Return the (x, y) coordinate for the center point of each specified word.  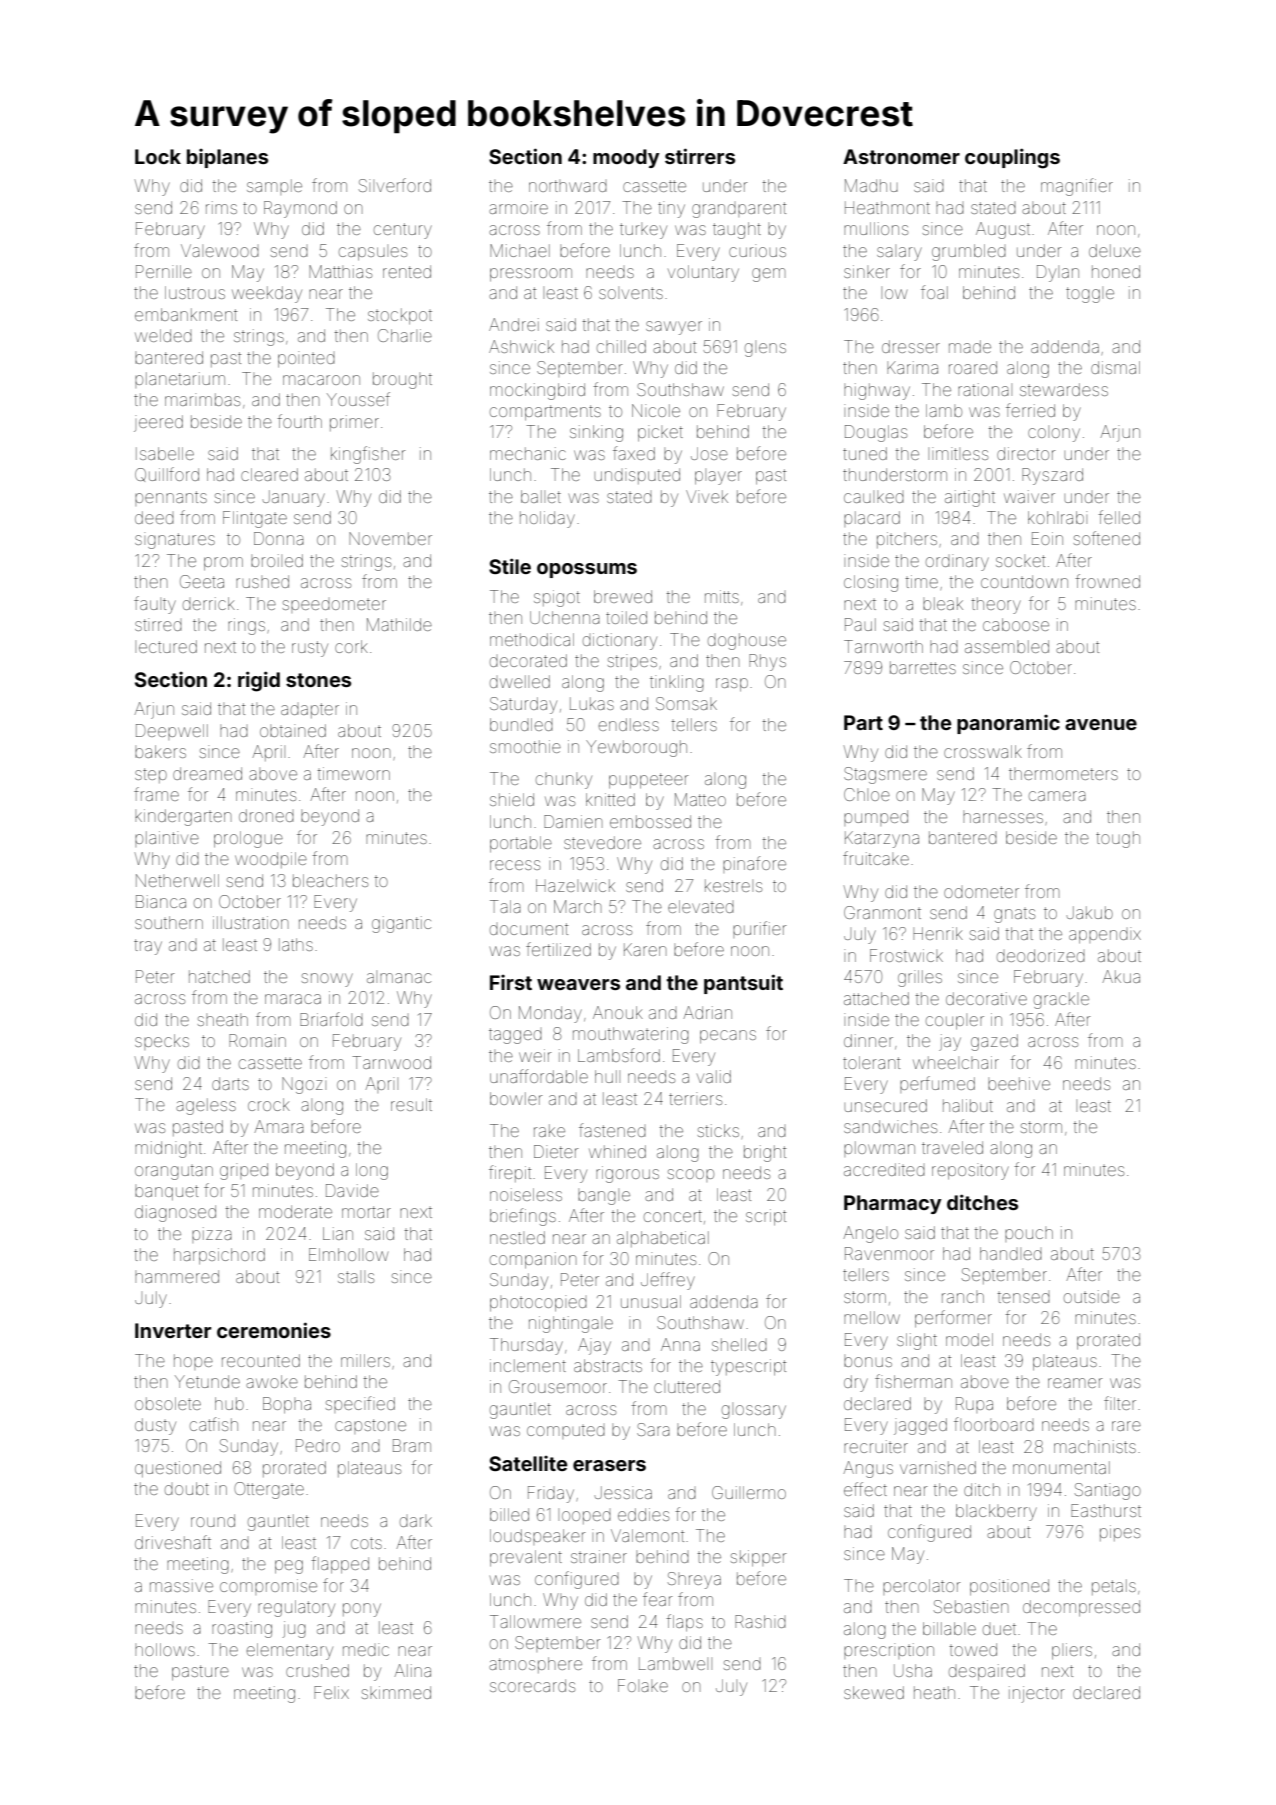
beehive (1019, 1083)
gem (769, 275)
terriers (695, 1098)
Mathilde (399, 624)
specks (162, 1042)
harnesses (1003, 817)
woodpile (271, 860)
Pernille (164, 271)
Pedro (318, 1445)
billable (949, 1628)
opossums (587, 570)
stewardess (1064, 389)
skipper (759, 1558)
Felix (331, 1692)
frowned (1107, 581)
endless (629, 724)
